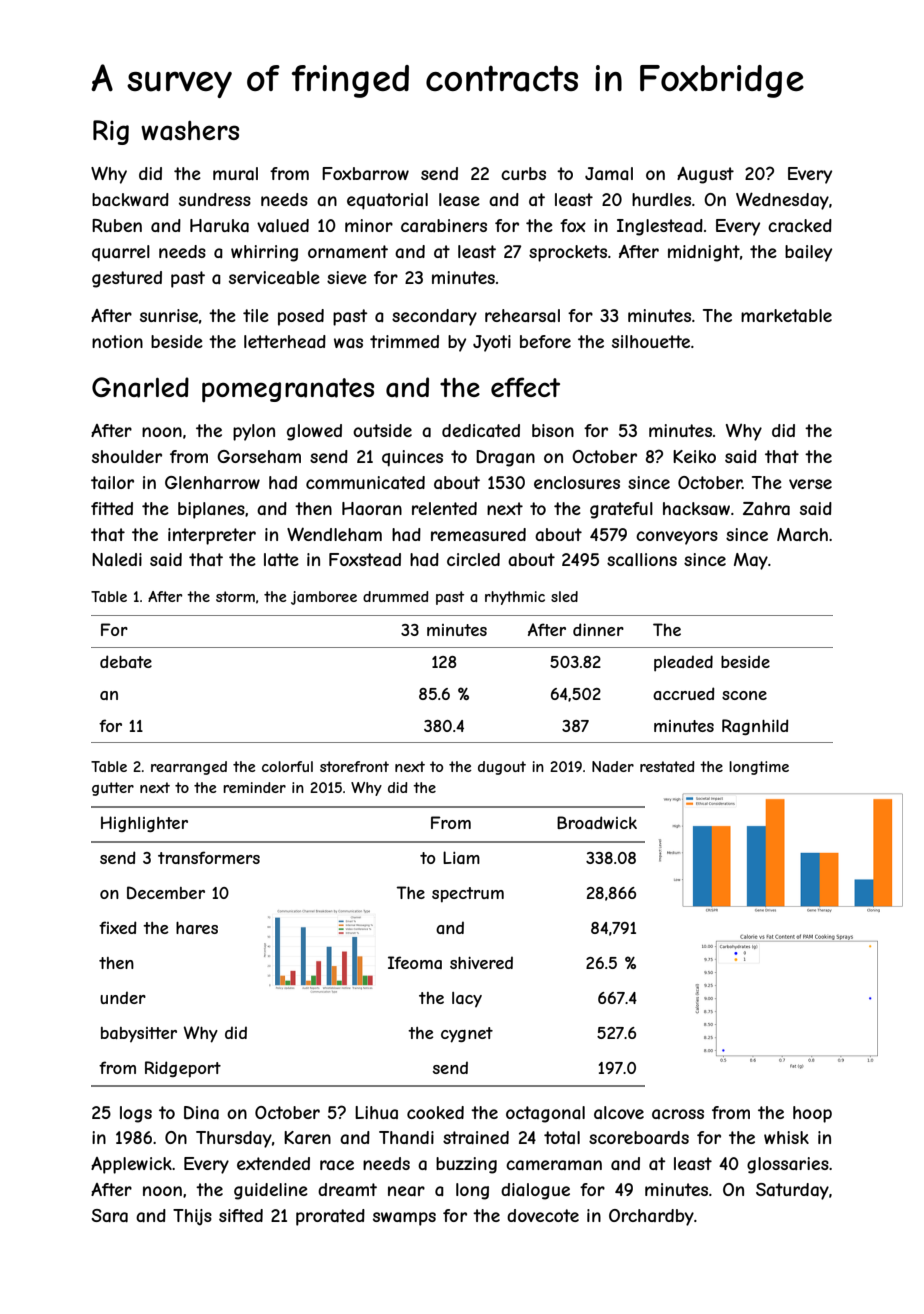  Describe the element at coordinates (324, 598) in the document. I see `jamboree` at that location.
